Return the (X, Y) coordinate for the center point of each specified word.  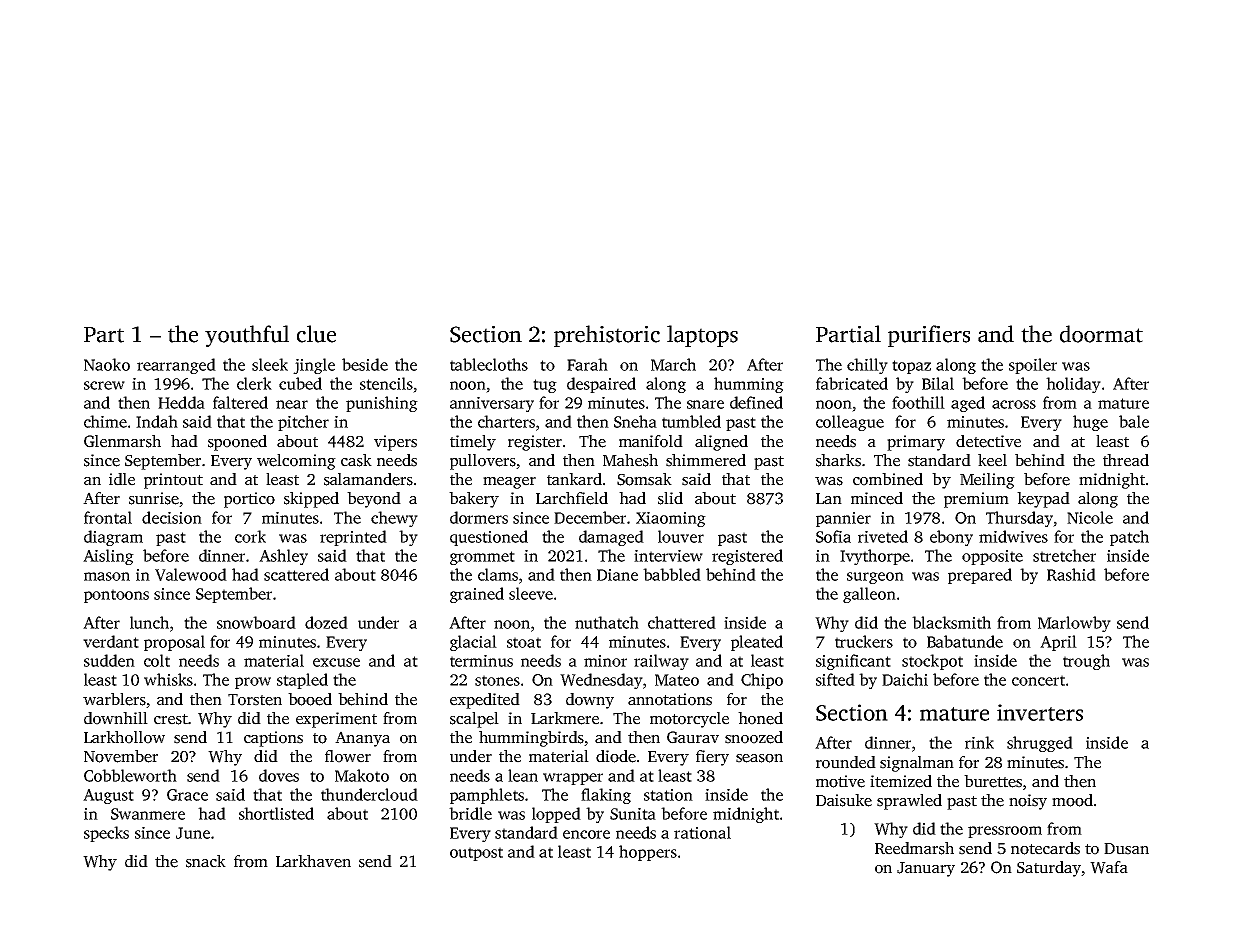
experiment (336, 720)
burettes (993, 781)
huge (1090, 423)
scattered (296, 574)
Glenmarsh (122, 441)
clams (498, 574)
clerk (254, 383)
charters (506, 421)
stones (497, 680)
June (193, 833)
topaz (911, 367)
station (668, 795)
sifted (835, 679)
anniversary (492, 404)
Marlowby (1074, 624)
